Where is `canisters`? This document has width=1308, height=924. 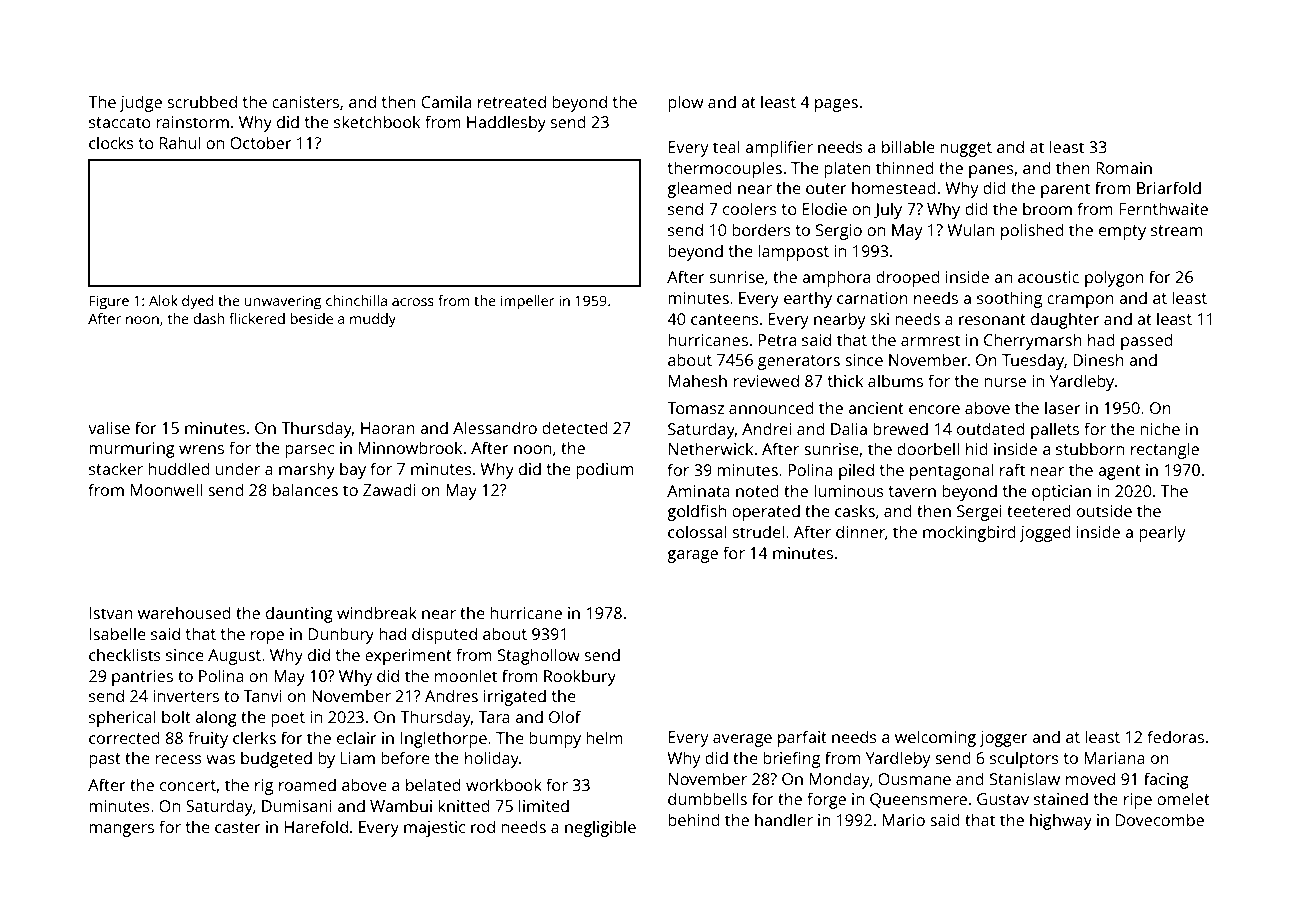
canisters is located at coordinates (305, 102).
